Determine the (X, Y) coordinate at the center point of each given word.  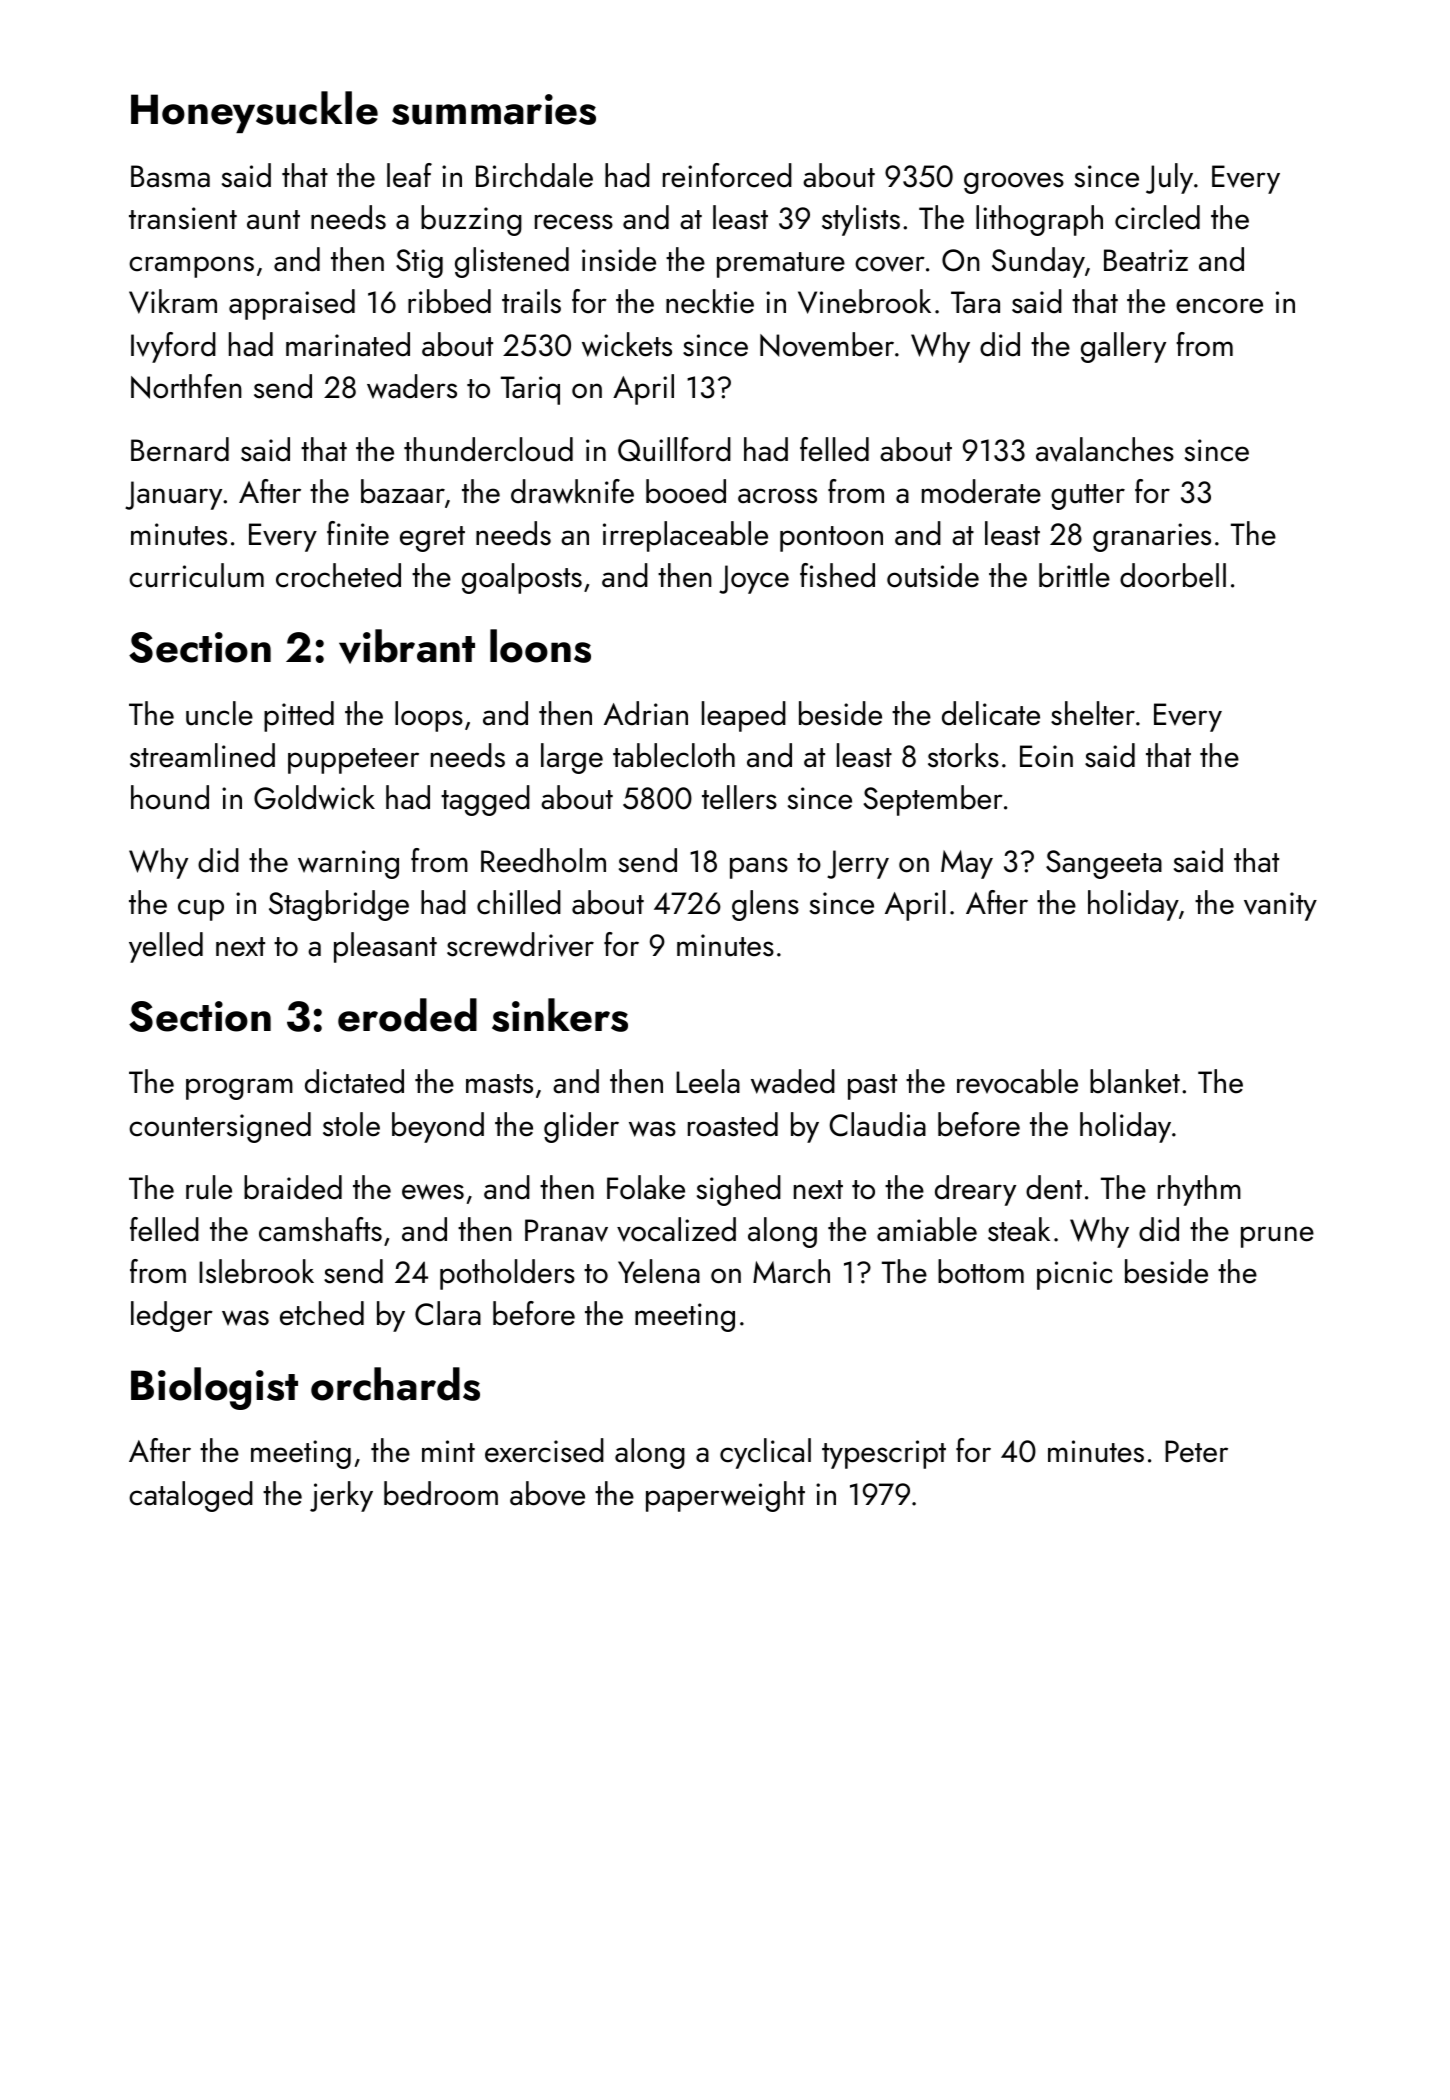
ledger (172, 1316)
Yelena (659, 1271)
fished (837, 575)
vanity (1280, 906)
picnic (1074, 1275)
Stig (419, 263)
